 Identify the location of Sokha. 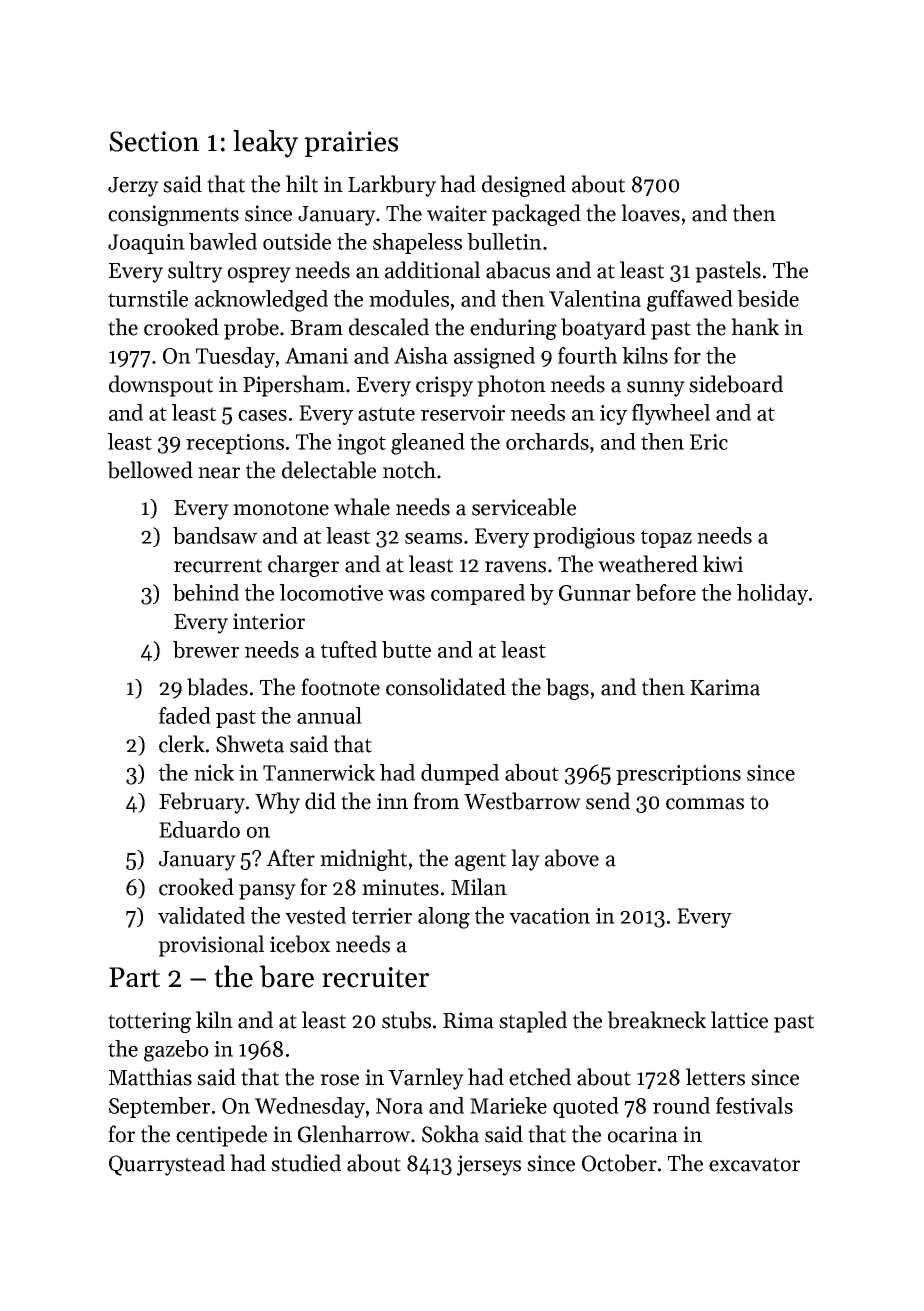
(450, 1134).
